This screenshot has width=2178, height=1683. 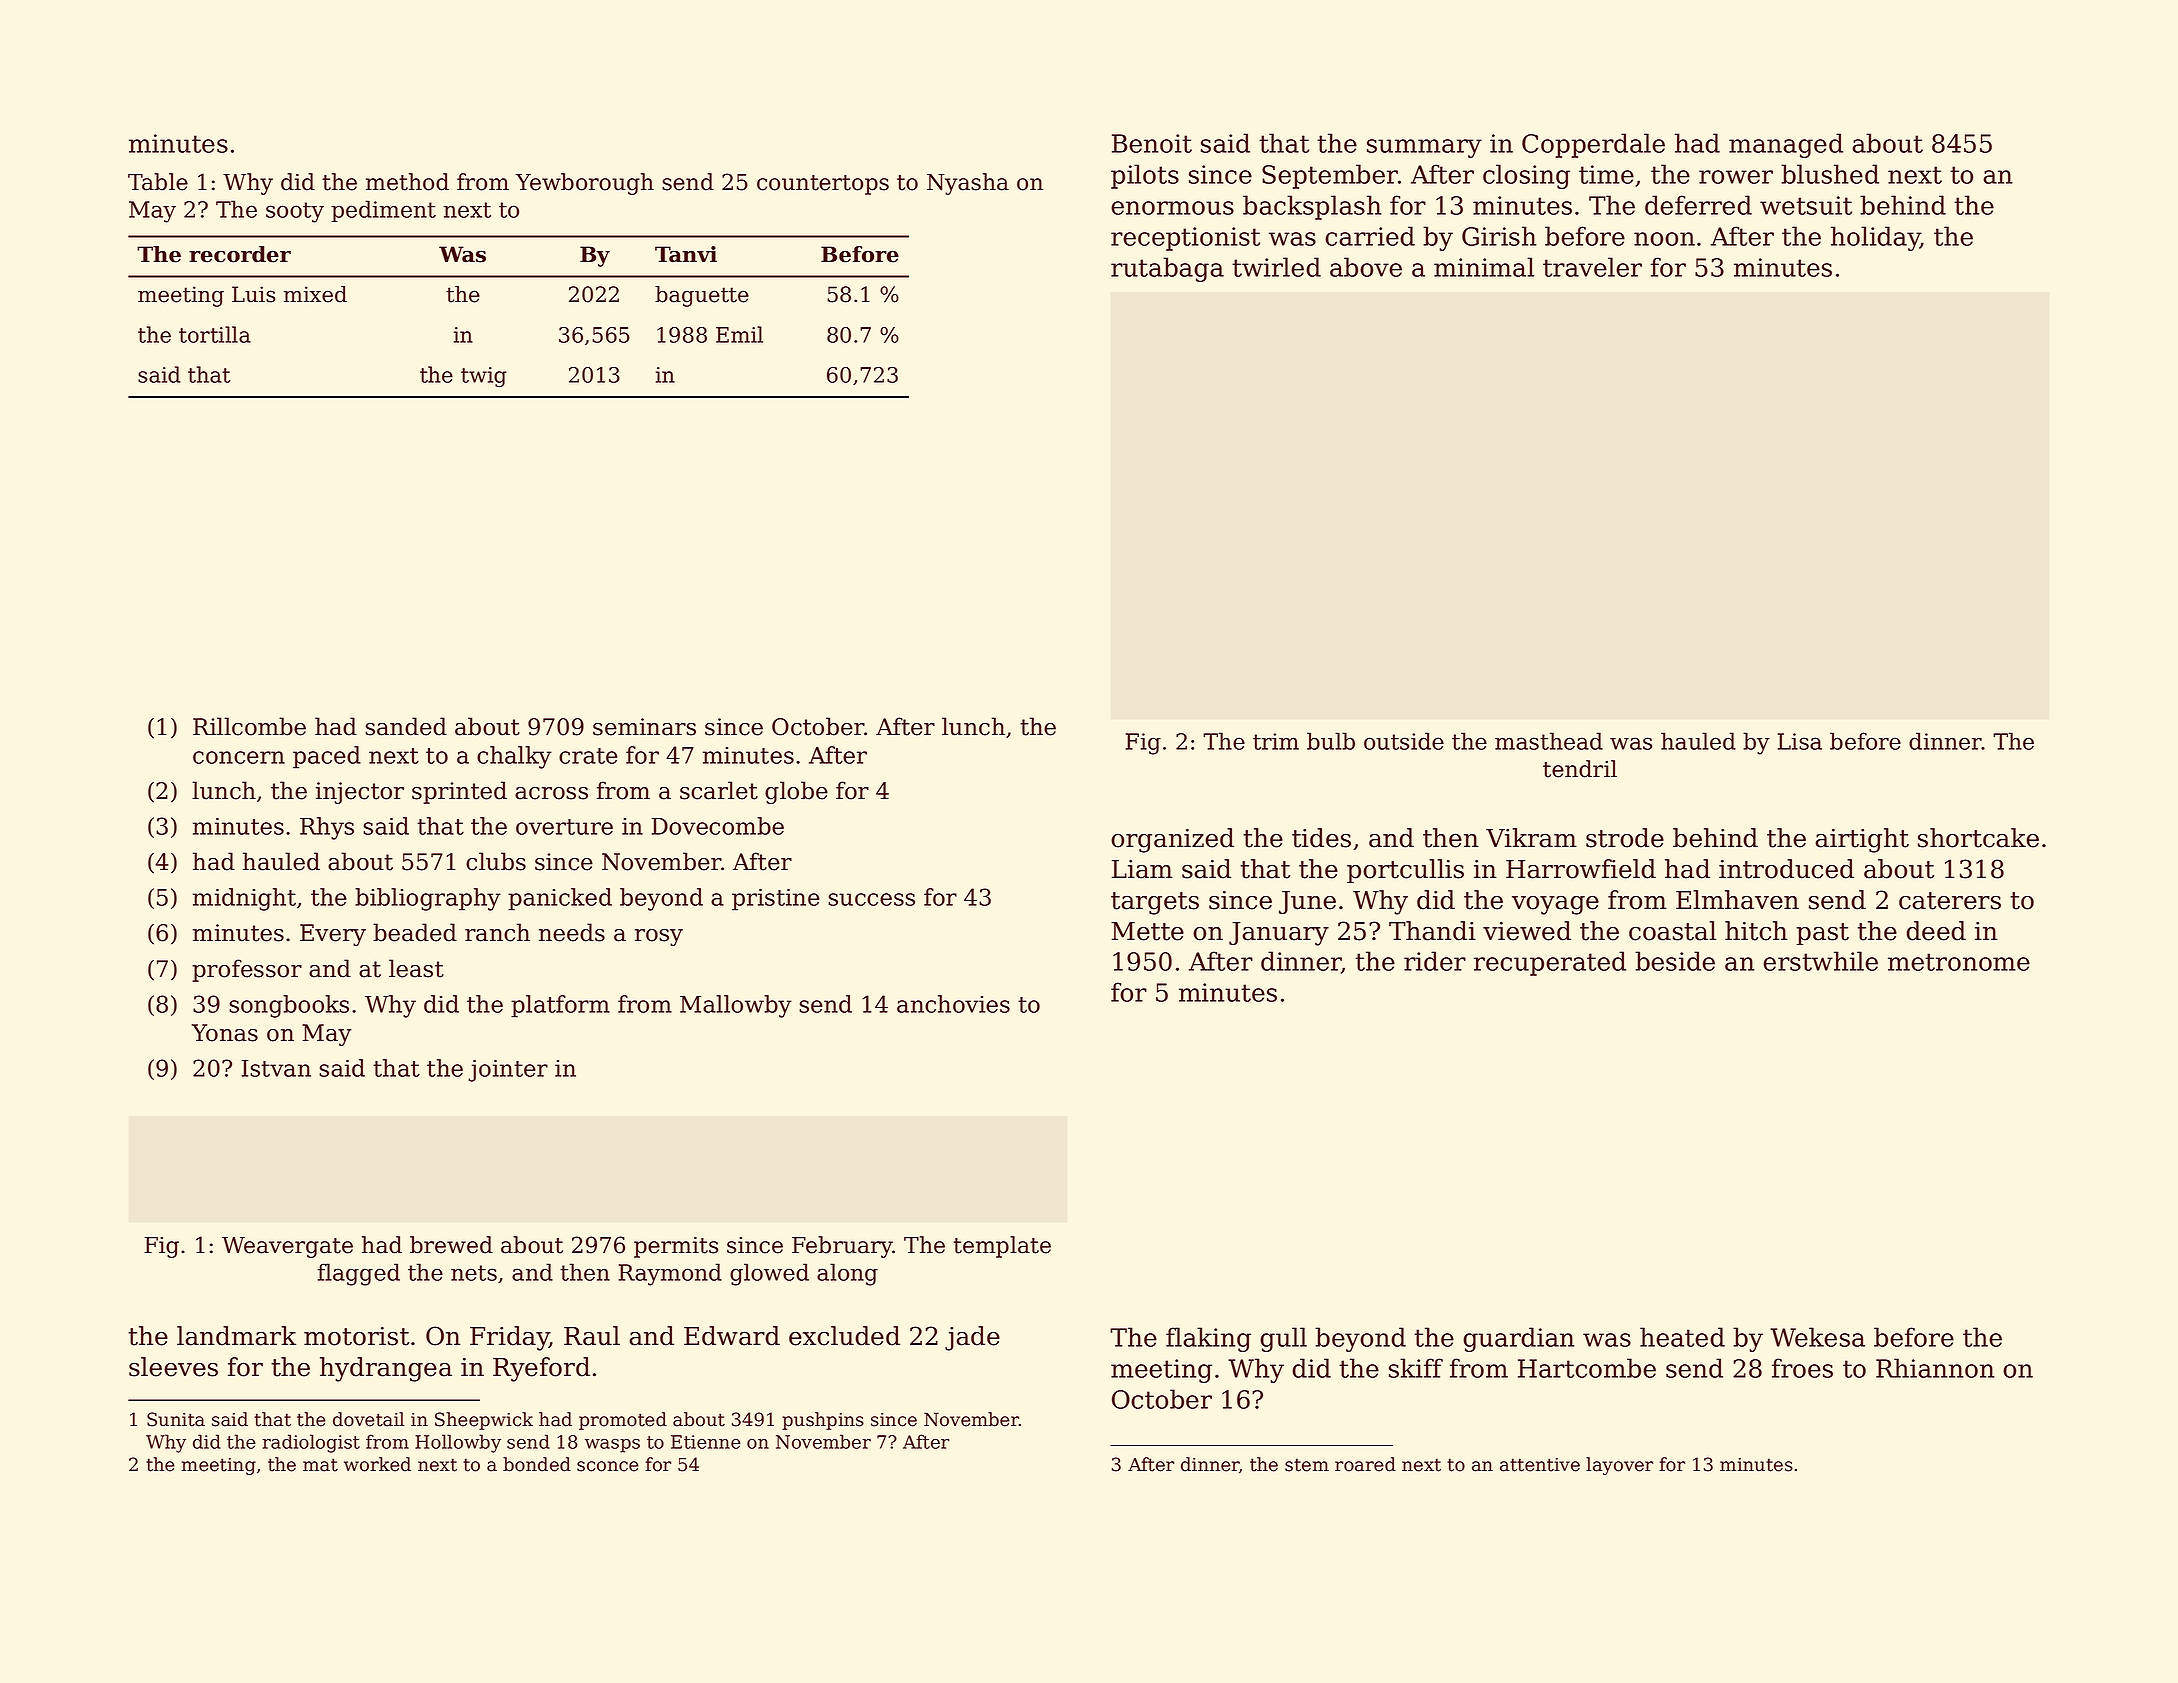 I want to click on Lisa, so click(x=1800, y=741).
